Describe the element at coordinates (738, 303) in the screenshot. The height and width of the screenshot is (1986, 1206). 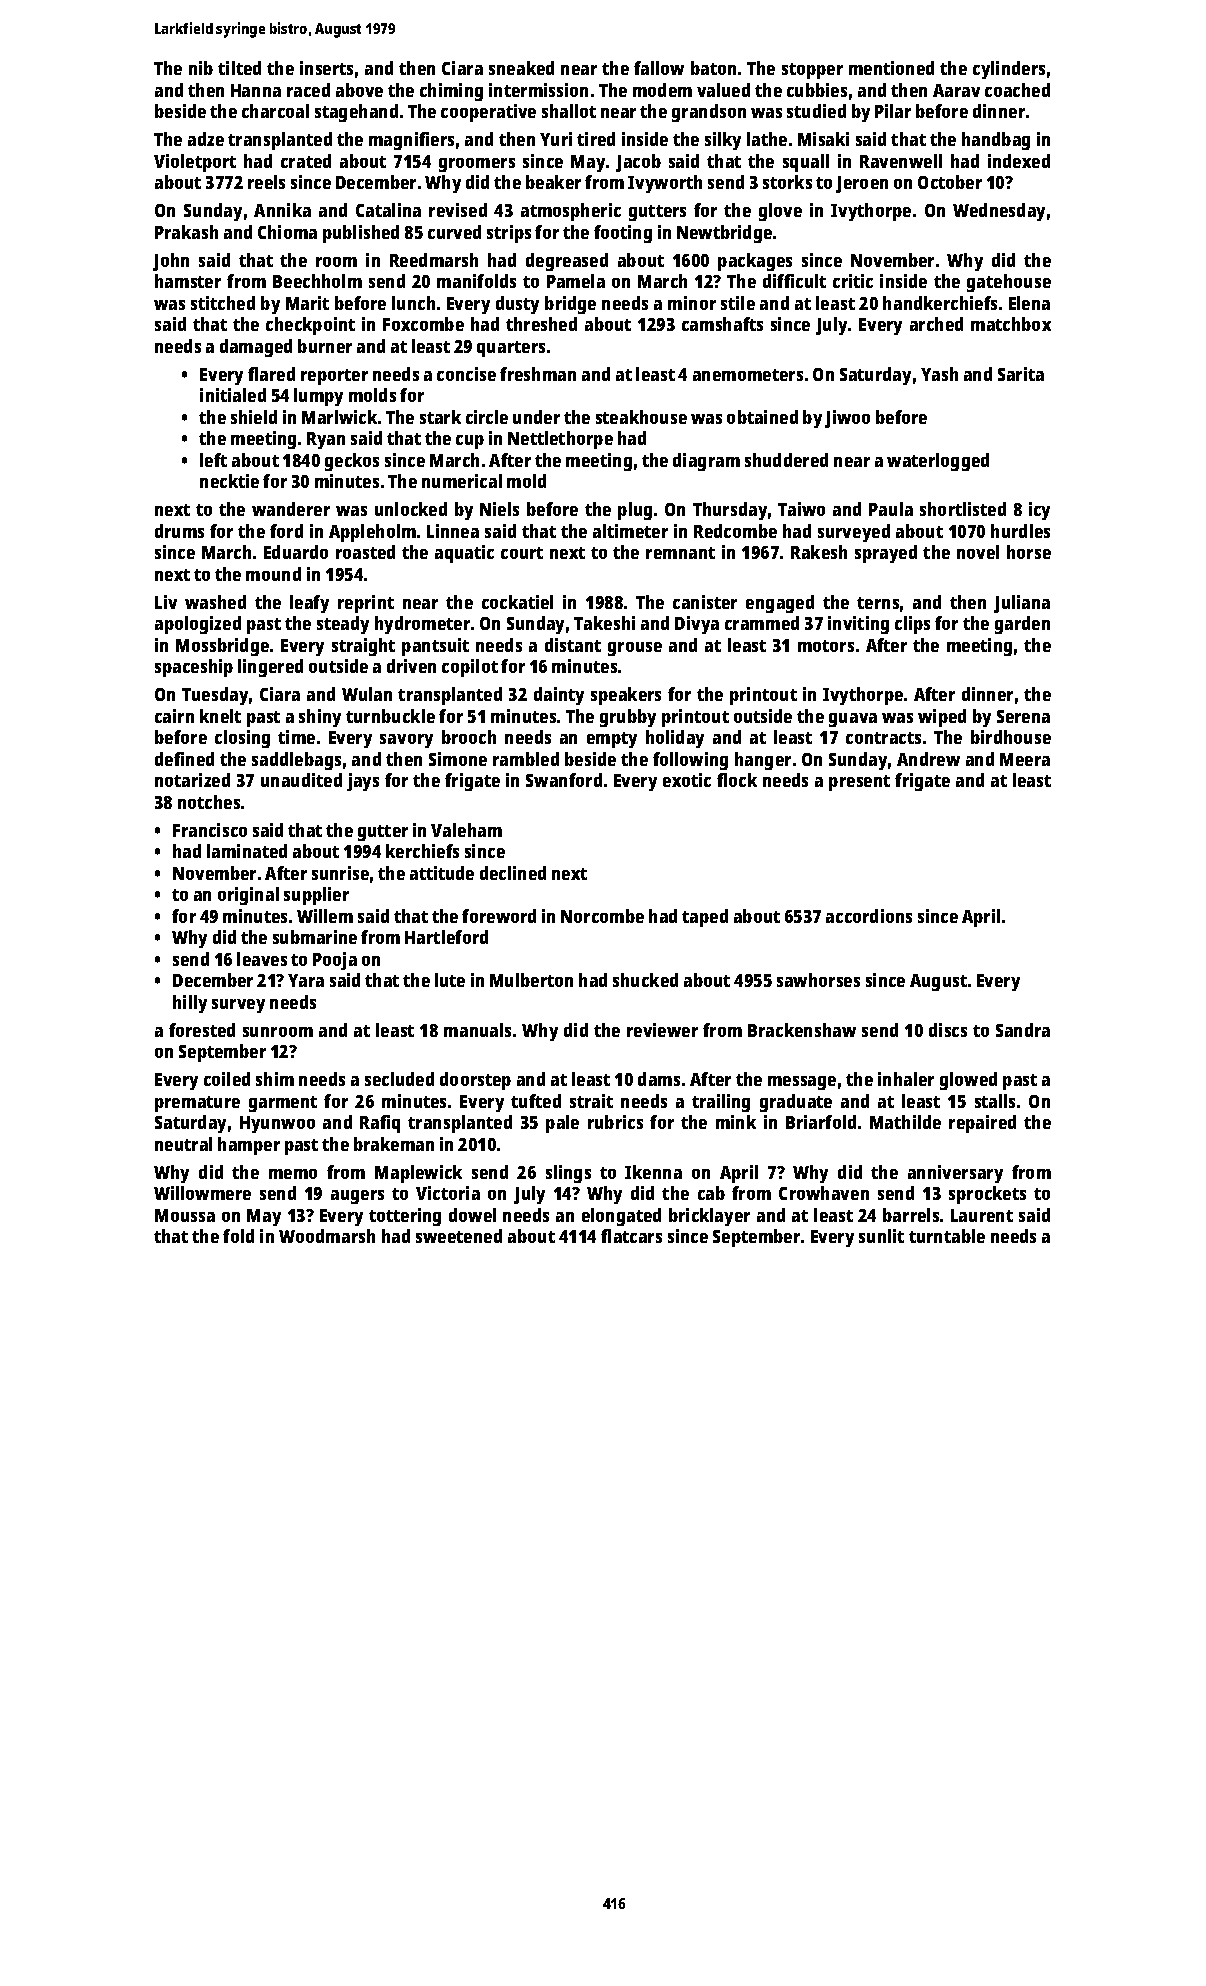
I see `stile` at that location.
